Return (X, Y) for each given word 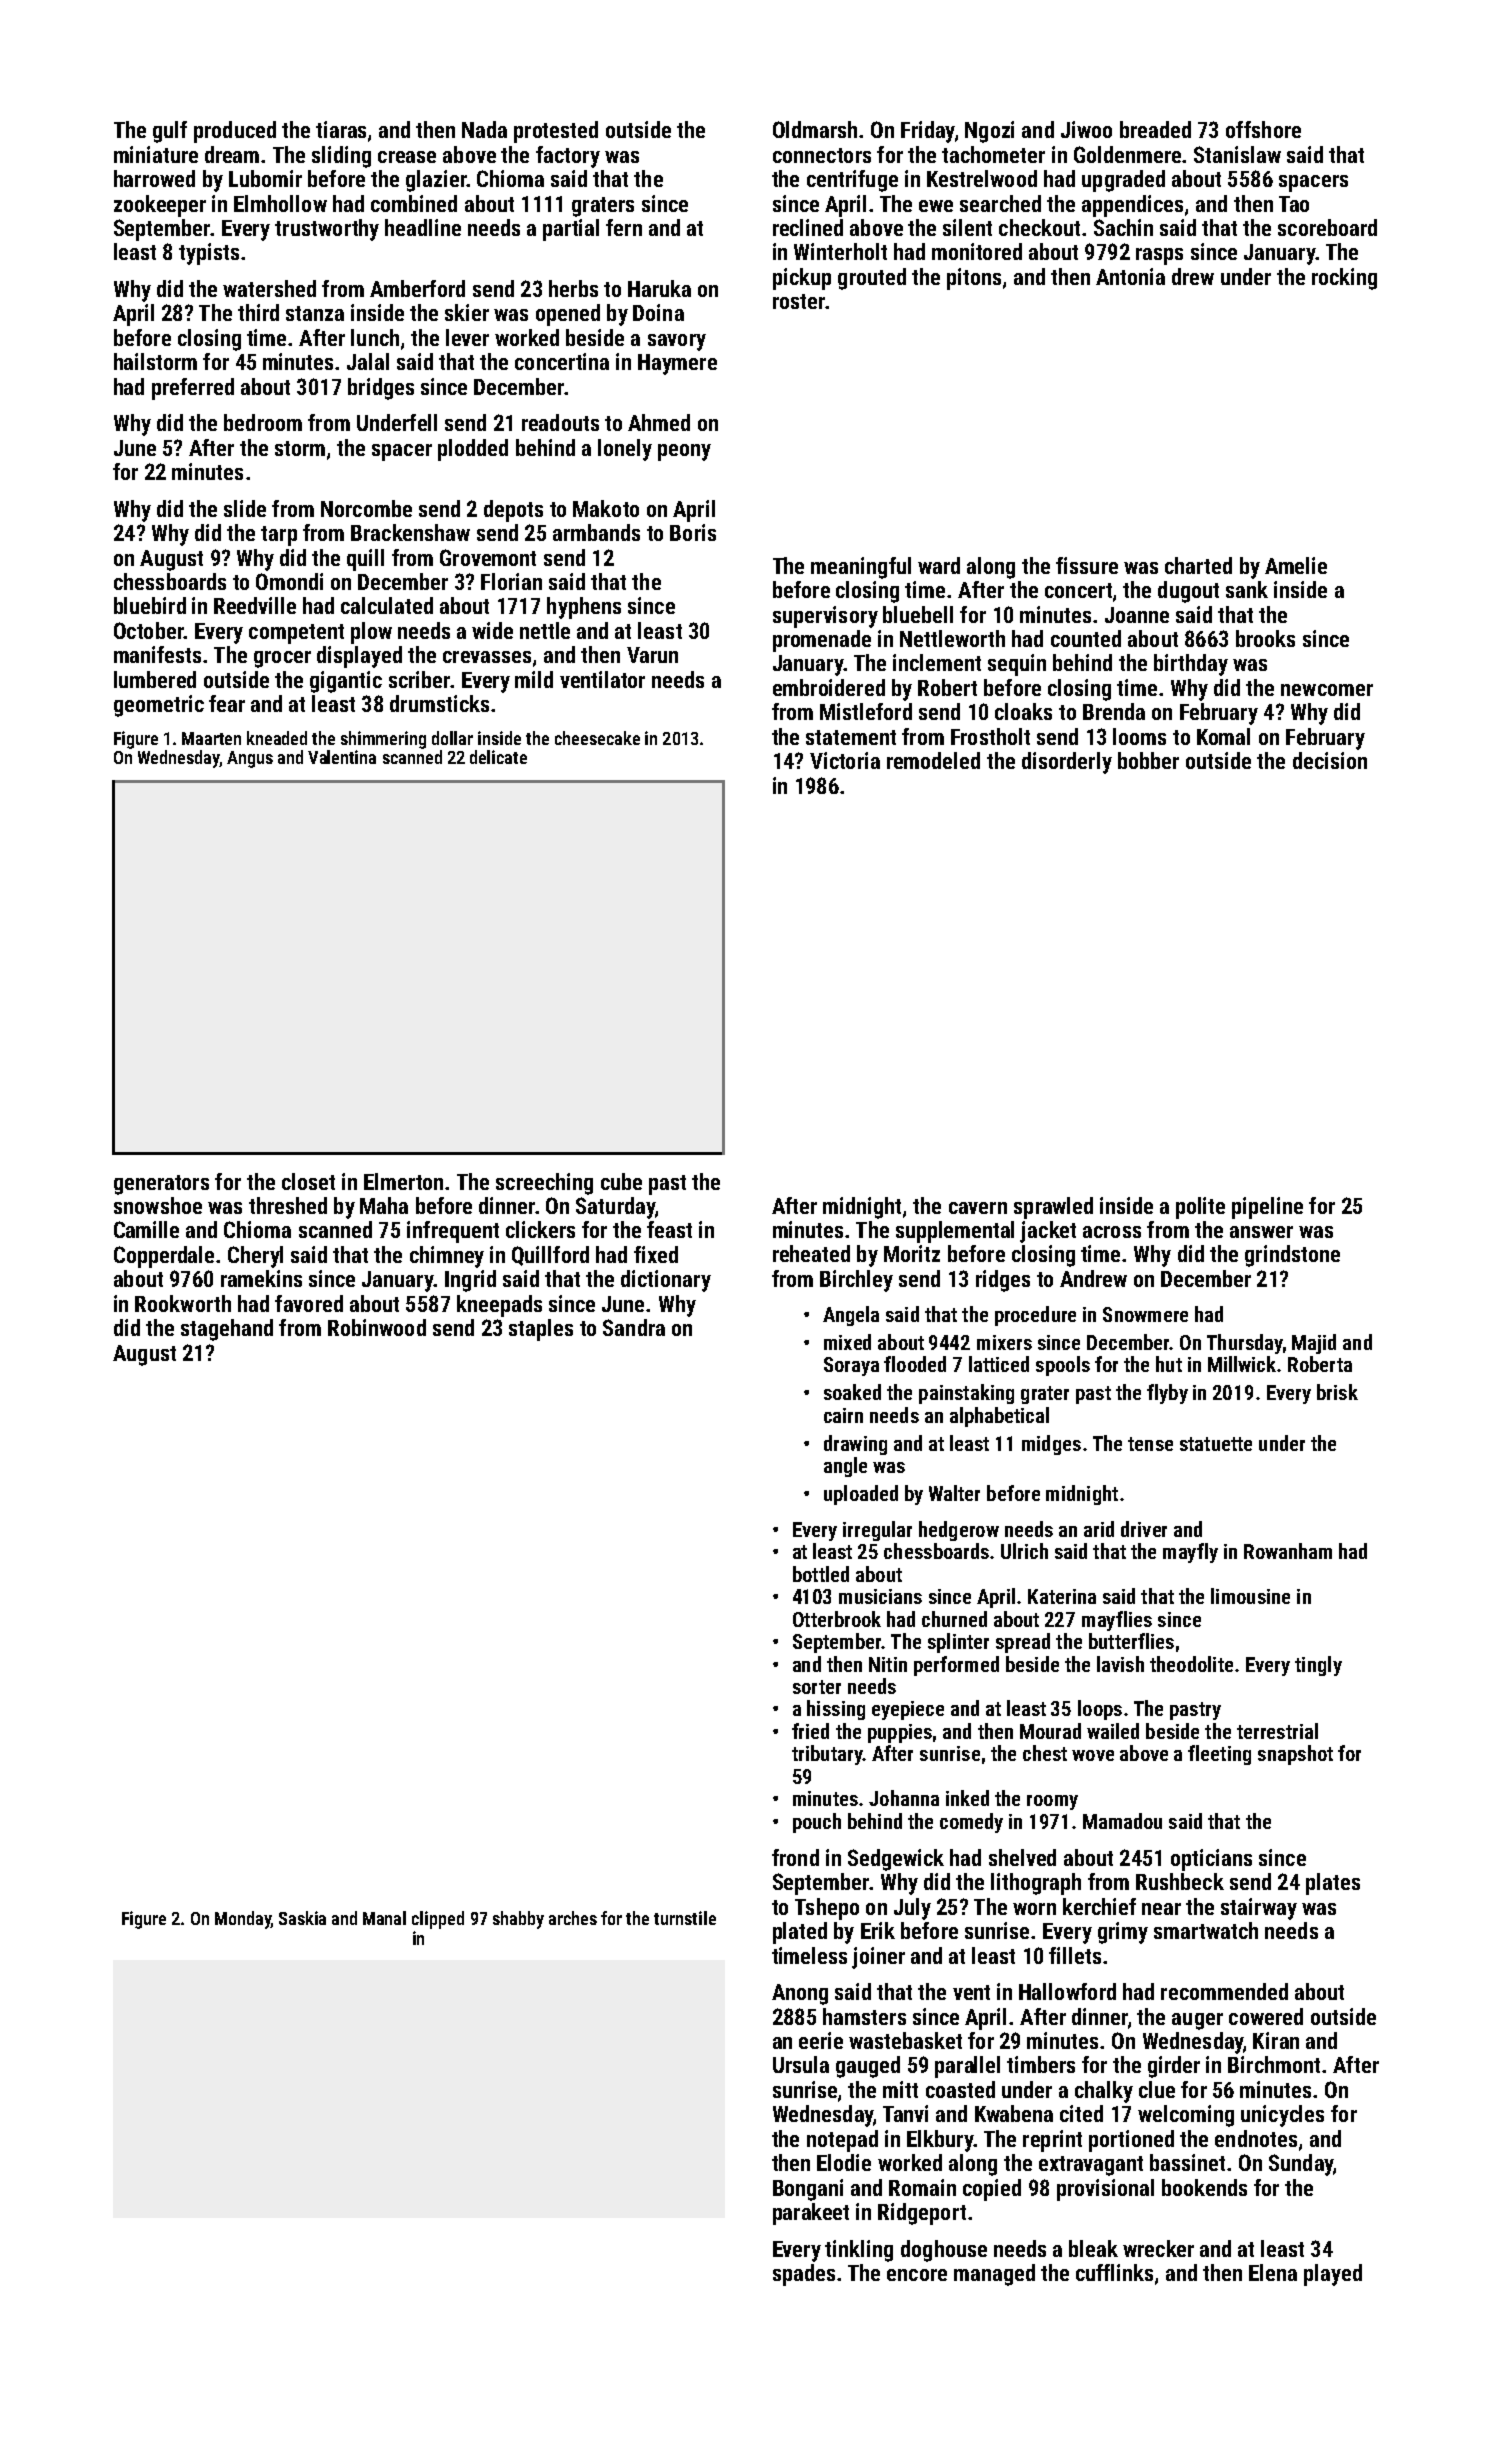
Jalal (368, 361)
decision (1330, 760)
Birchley (856, 1281)
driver (1144, 1529)
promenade (822, 641)
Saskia (302, 1918)
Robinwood (377, 1327)
